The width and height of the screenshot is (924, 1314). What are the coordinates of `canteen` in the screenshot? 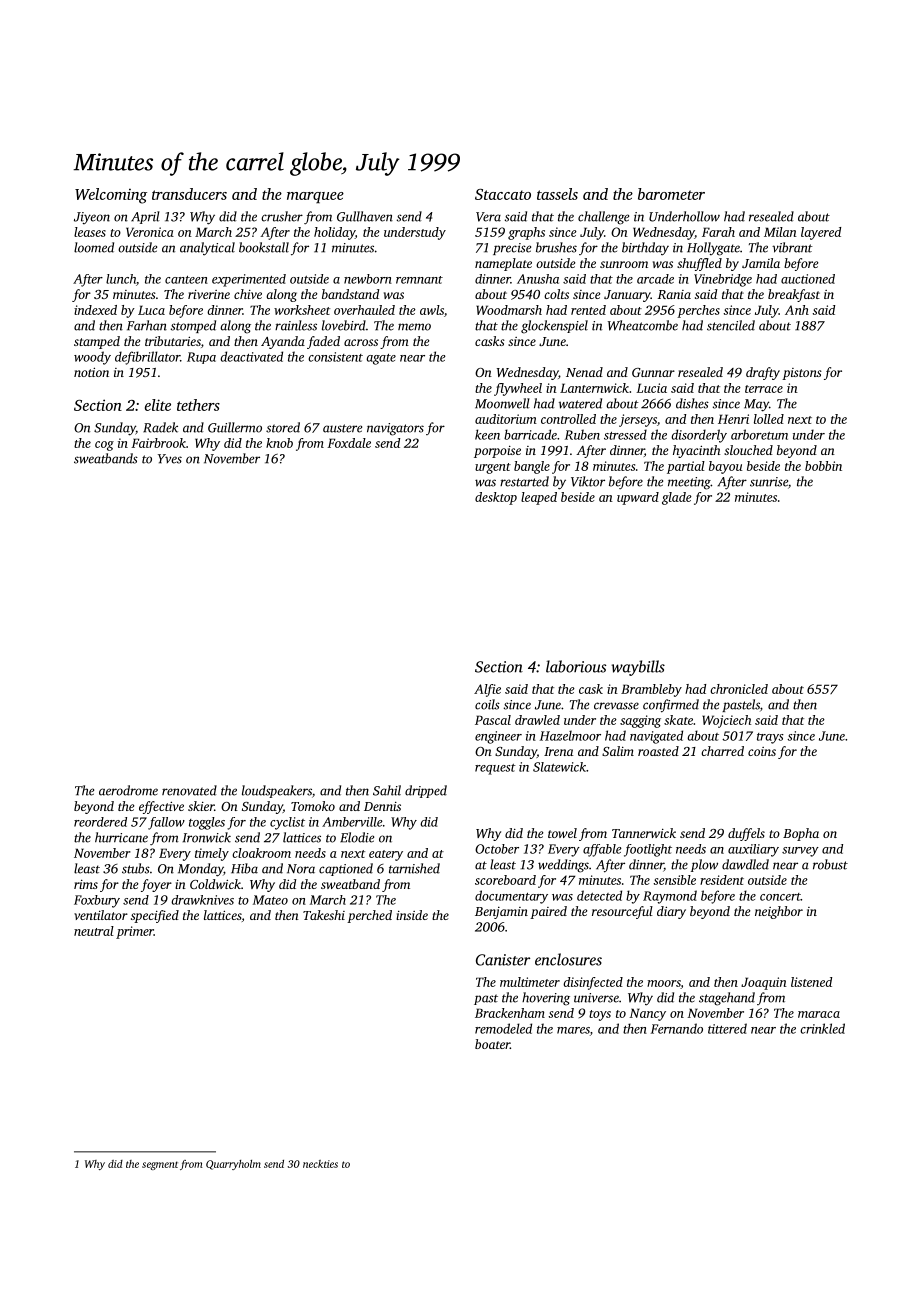 It's located at (186, 280).
